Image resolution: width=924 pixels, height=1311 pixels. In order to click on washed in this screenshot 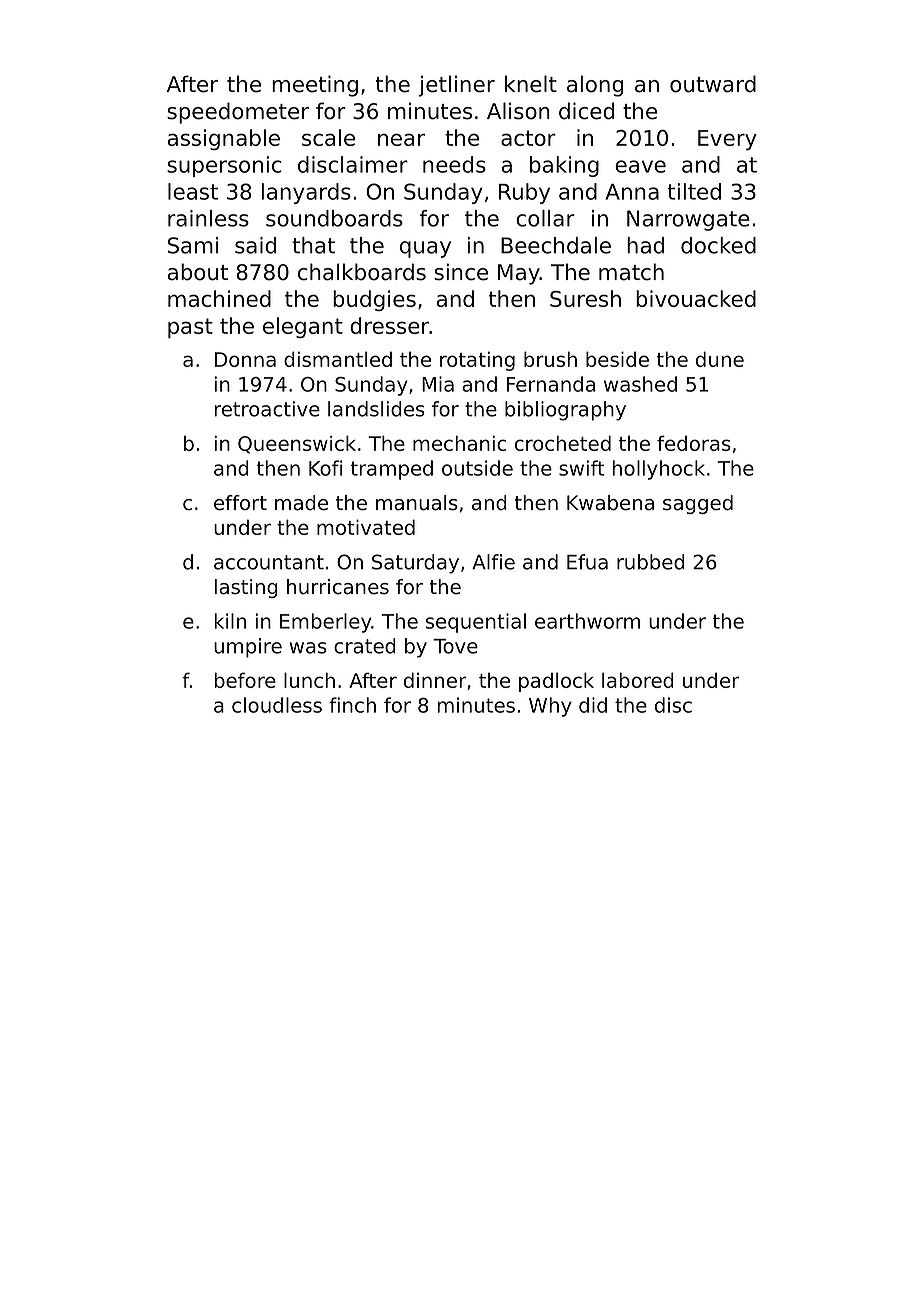, I will do `click(640, 384)`.
